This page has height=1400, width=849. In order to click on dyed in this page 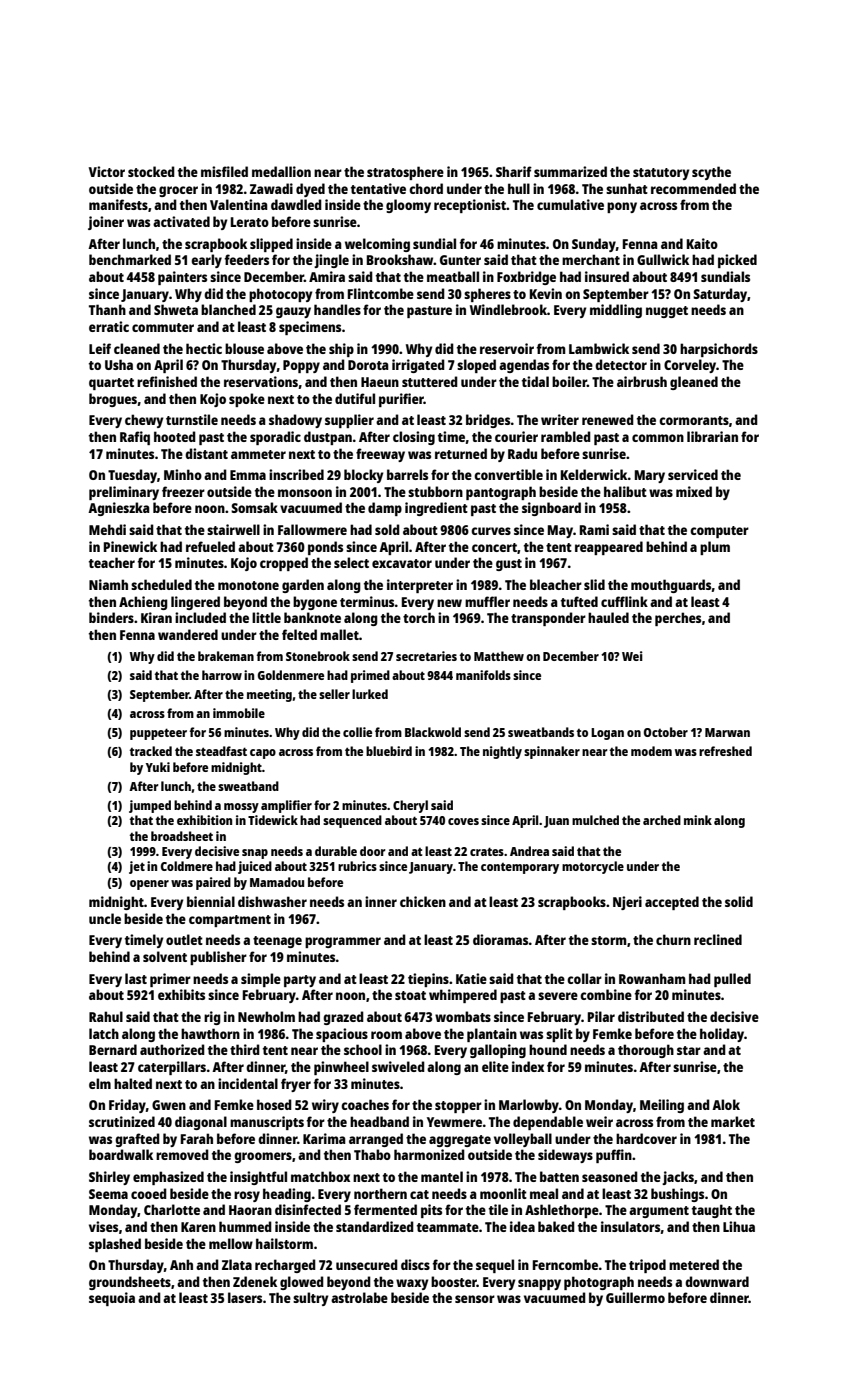, I will do `click(310, 190)`.
